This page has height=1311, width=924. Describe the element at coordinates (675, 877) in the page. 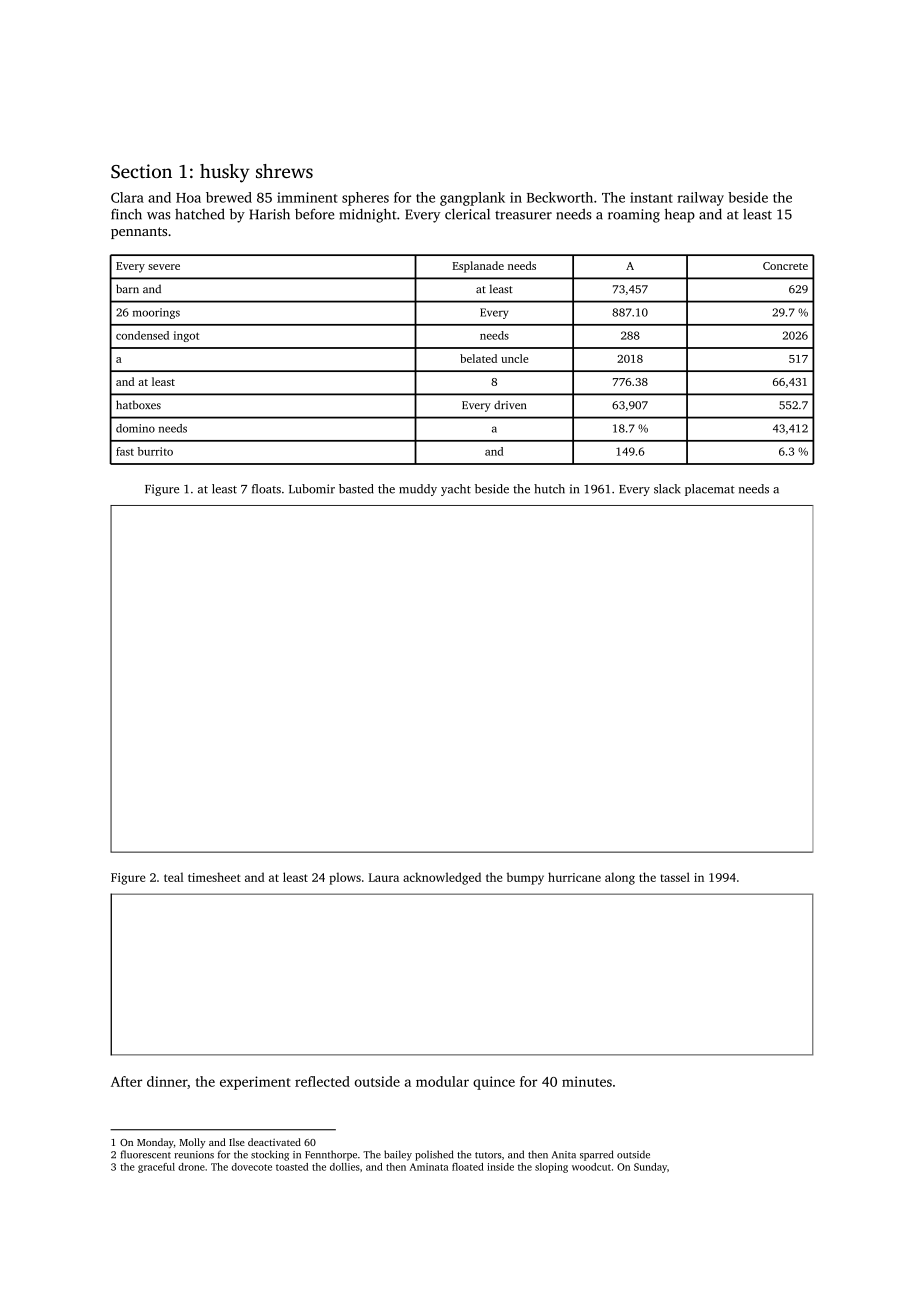

I see `tassel` at that location.
